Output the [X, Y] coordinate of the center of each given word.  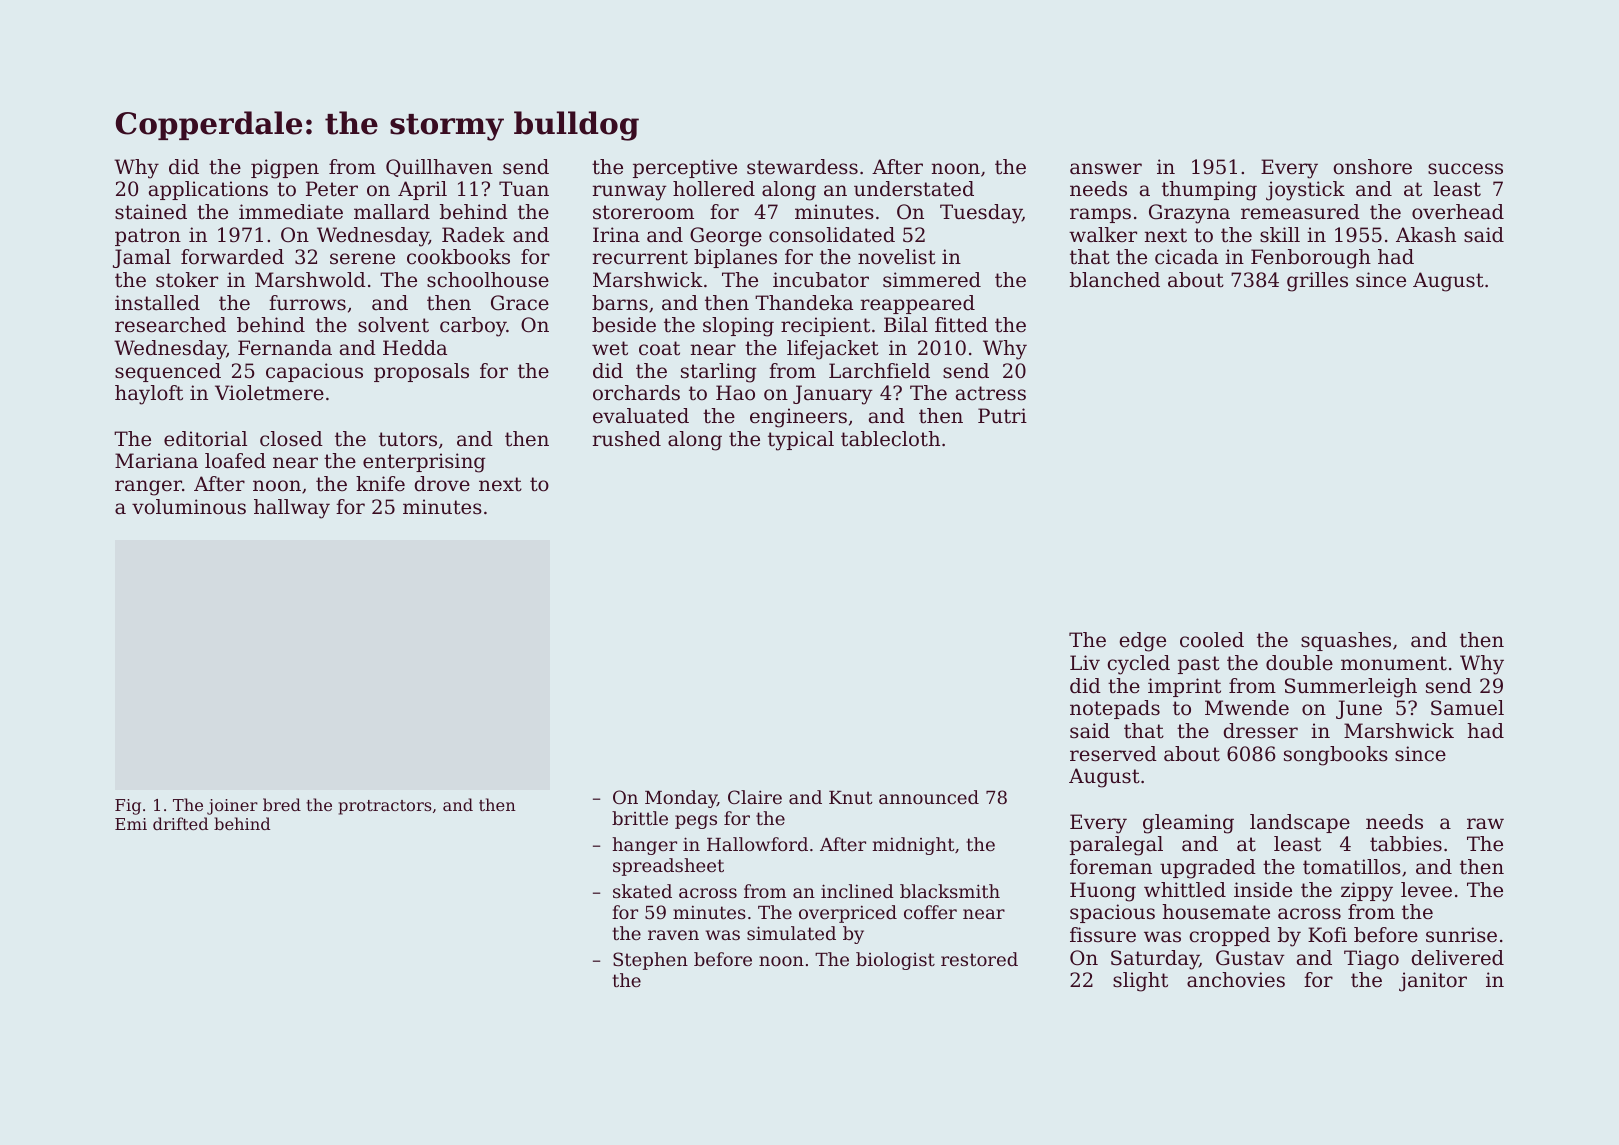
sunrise [1461, 934]
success [1465, 169]
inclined [857, 891]
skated [642, 891]
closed [291, 439]
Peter [332, 189]
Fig [128, 807]
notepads [1115, 709]
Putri [1002, 415]
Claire [755, 797]
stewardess [802, 167]
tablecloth [890, 439]
